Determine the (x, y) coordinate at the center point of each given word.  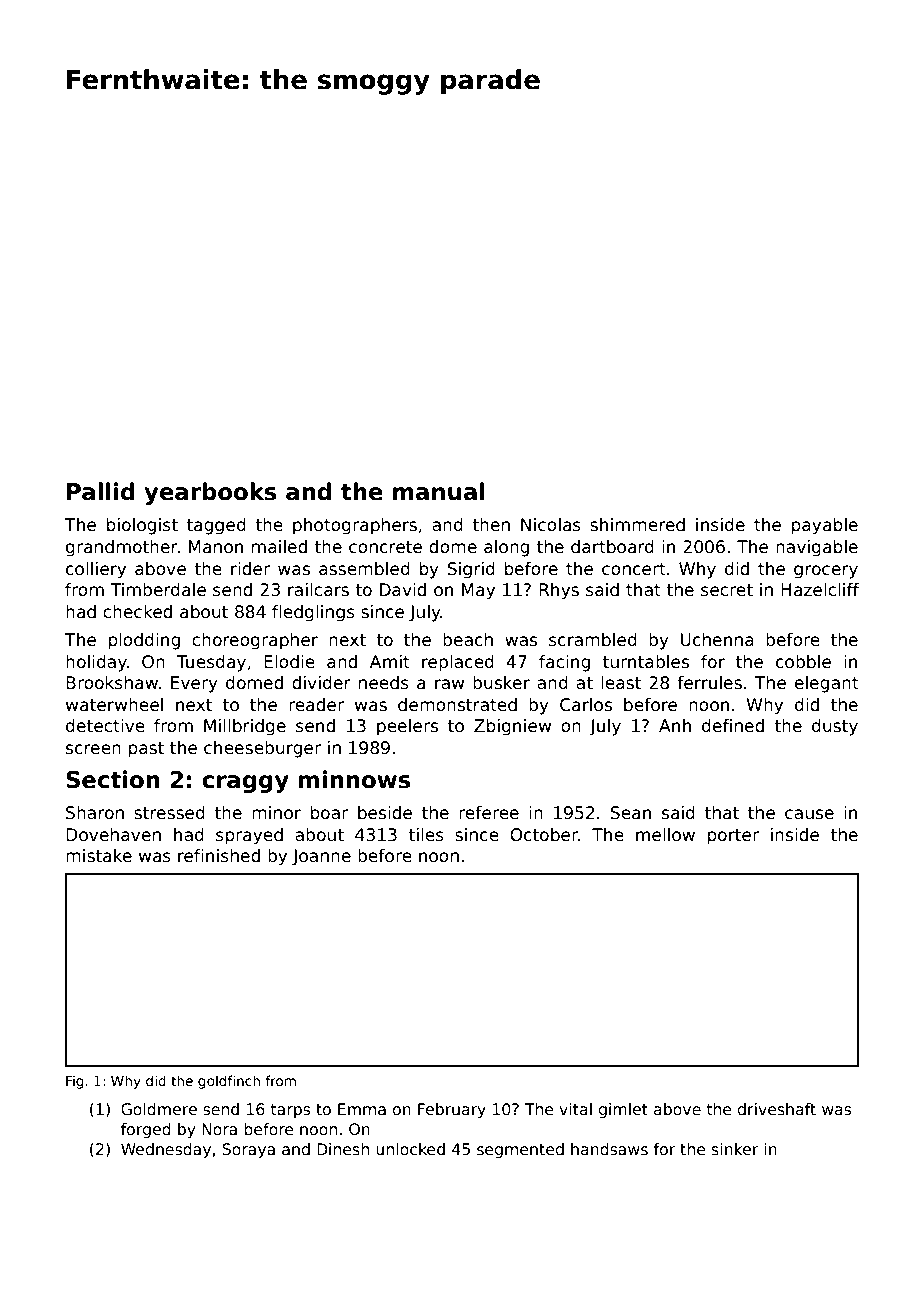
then (491, 525)
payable (825, 526)
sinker (735, 1149)
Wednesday (166, 1150)
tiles (426, 835)
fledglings (313, 613)
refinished (219, 856)
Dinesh (343, 1149)
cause (809, 814)
